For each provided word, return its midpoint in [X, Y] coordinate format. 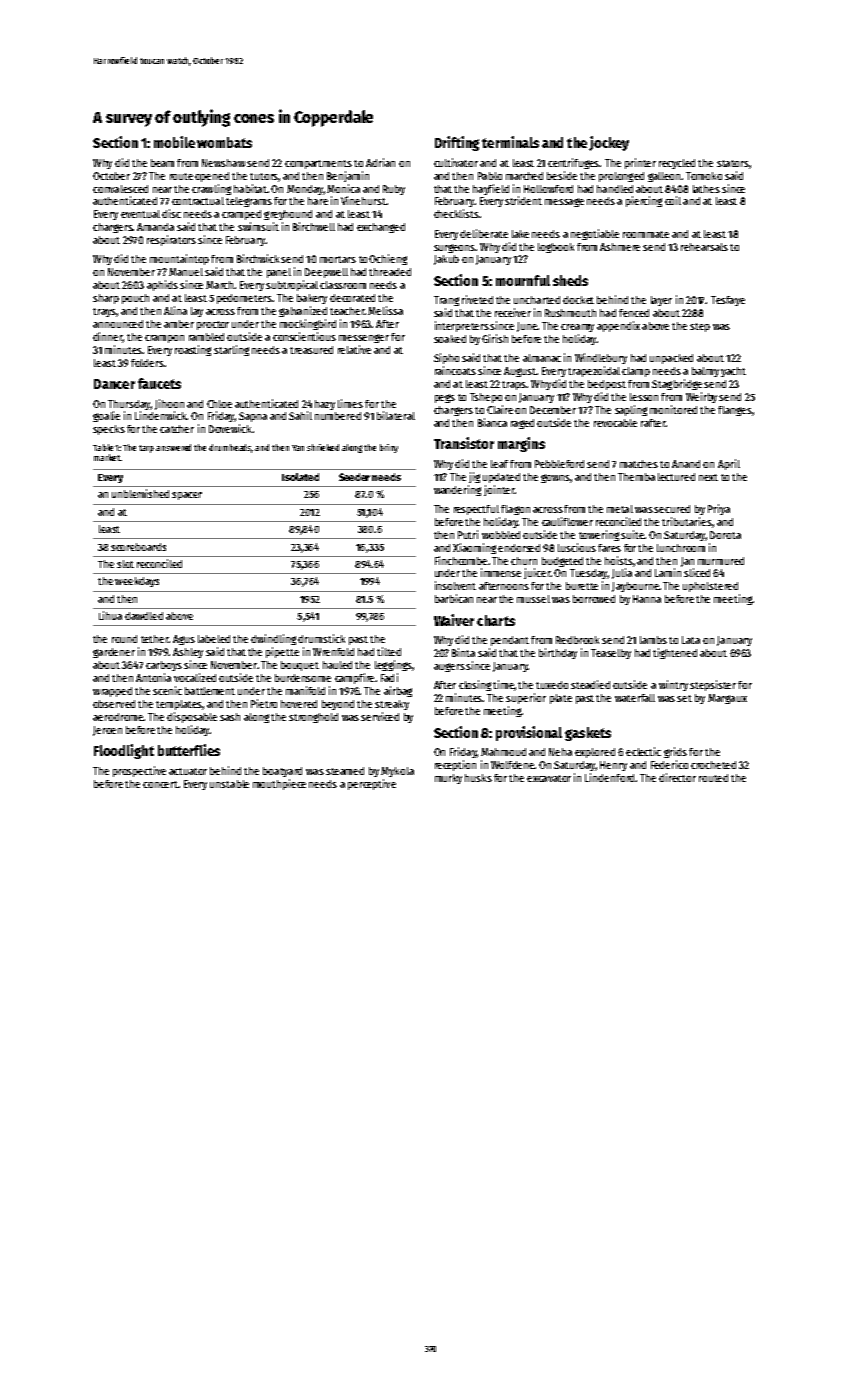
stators [733, 163]
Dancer [114, 384]
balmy [705, 372]
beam [162, 163]
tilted [389, 651]
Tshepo [486, 398]
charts [496, 620]
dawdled [144, 616]
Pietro [264, 703]
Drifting [457, 143]
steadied [590, 684]
